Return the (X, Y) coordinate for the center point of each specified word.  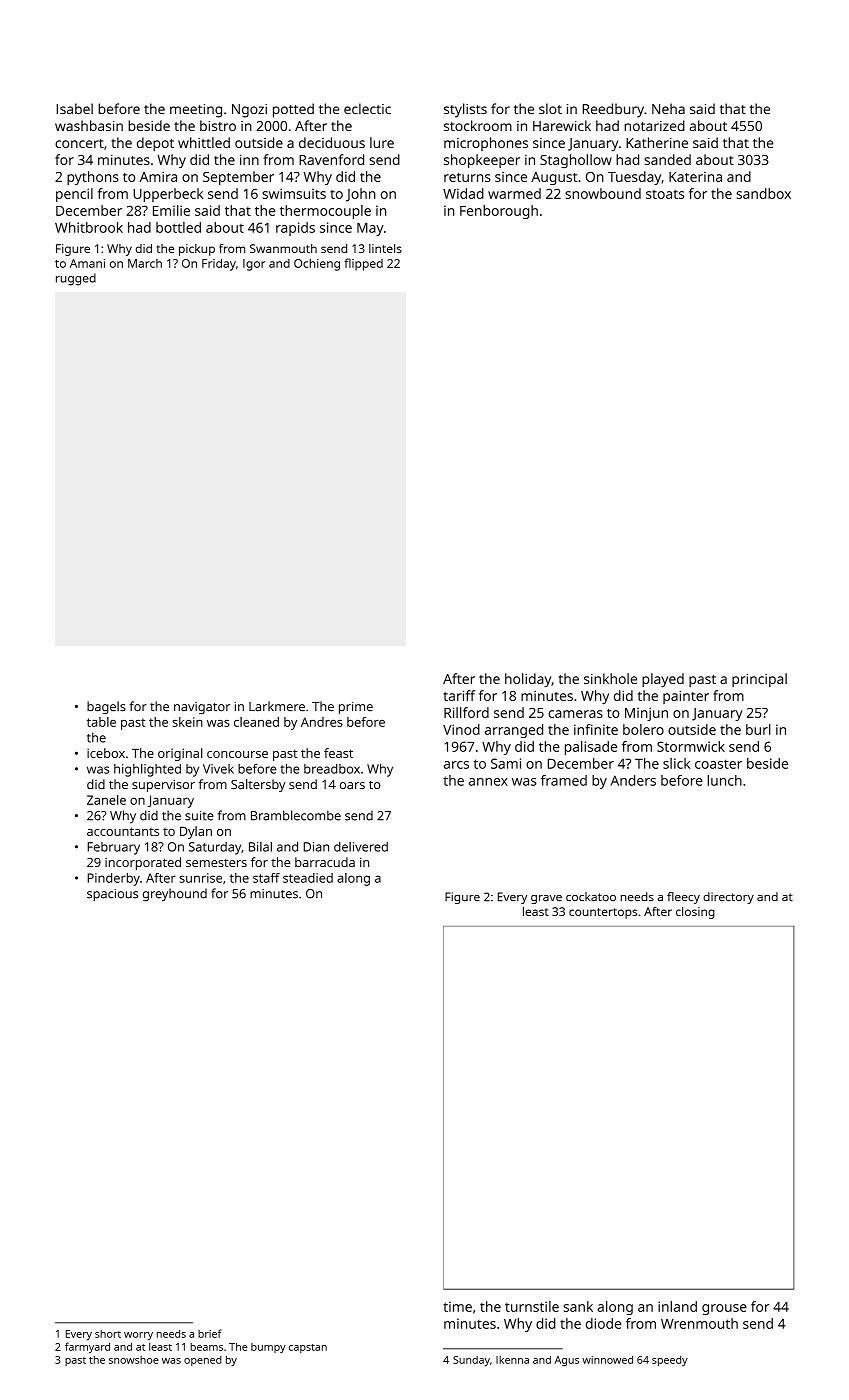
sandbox (763, 193)
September (238, 178)
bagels (106, 707)
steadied (308, 878)
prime (356, 708)
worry (138, 1336)
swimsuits (294, 193)
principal (759, 680)
